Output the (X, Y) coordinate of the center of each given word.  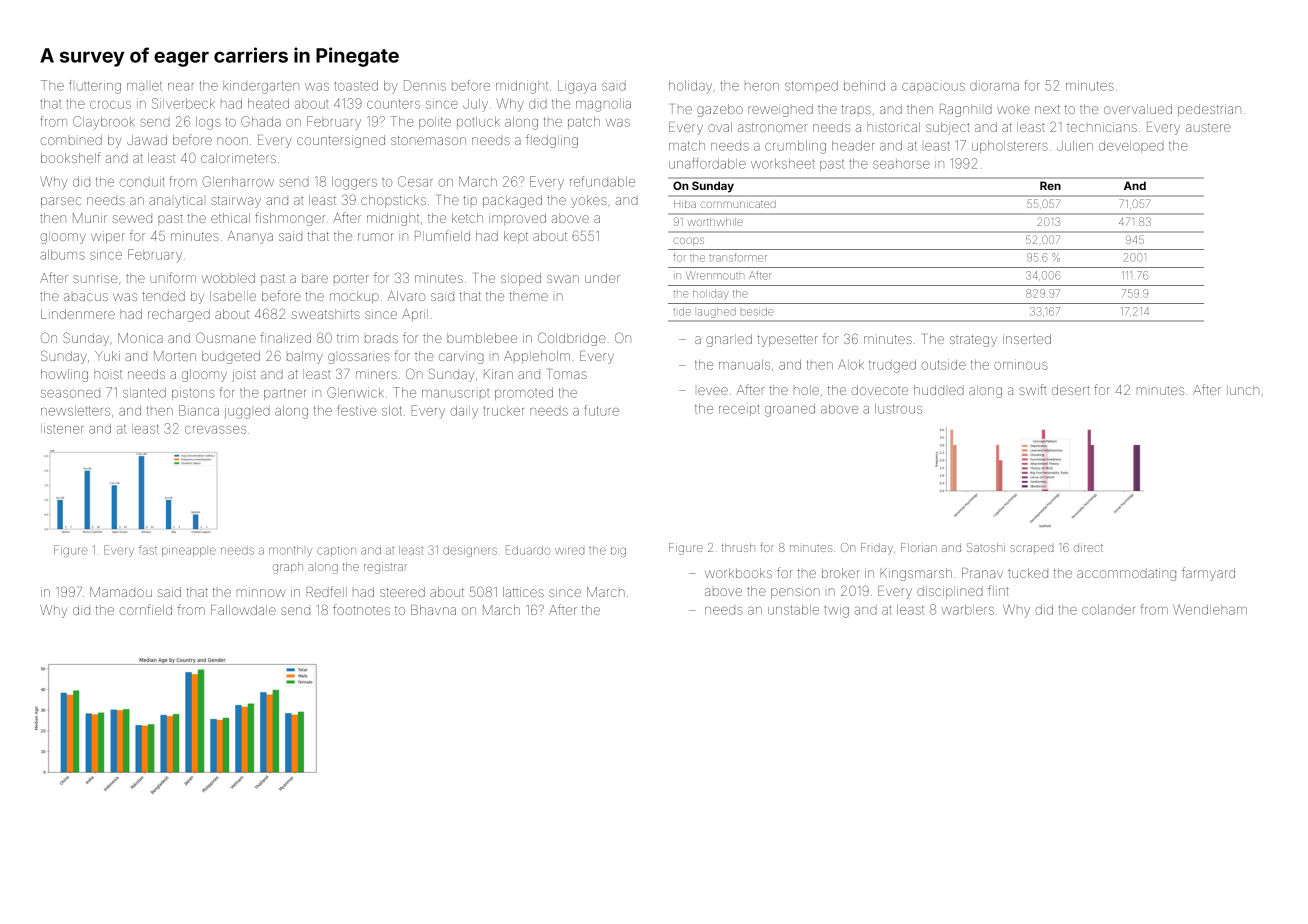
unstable (793, 610)
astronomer (772, 127)
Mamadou (121, 592)
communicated (738, 204)
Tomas (568, 374)
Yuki (107, 356)
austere (1208, 127)
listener (62, 428)
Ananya (250, 237)
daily (464, 412)
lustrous (898, 409)
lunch (1243, 390)
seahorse (901, 164)
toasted (356, 86)
